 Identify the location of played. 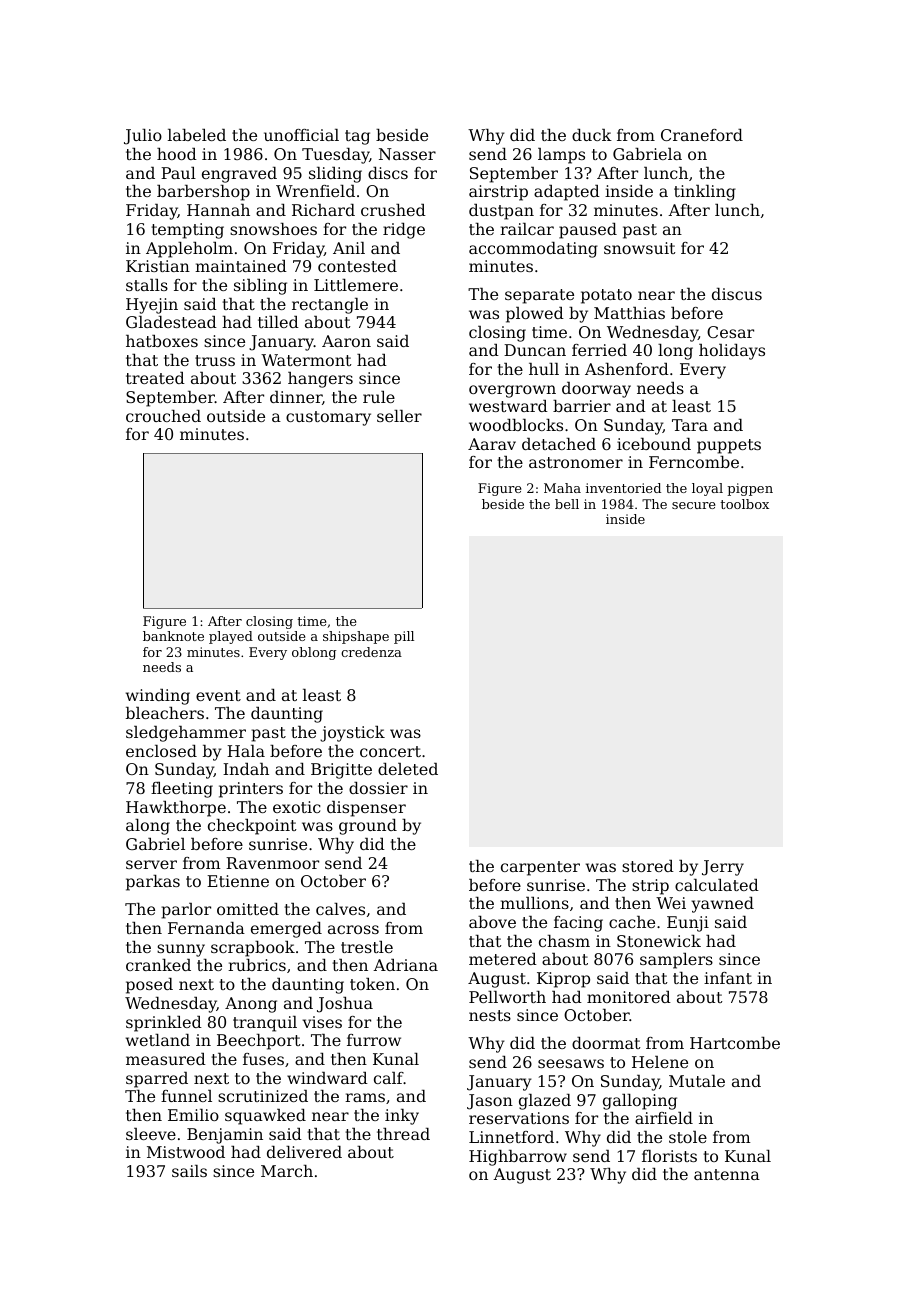
(231, 637).
